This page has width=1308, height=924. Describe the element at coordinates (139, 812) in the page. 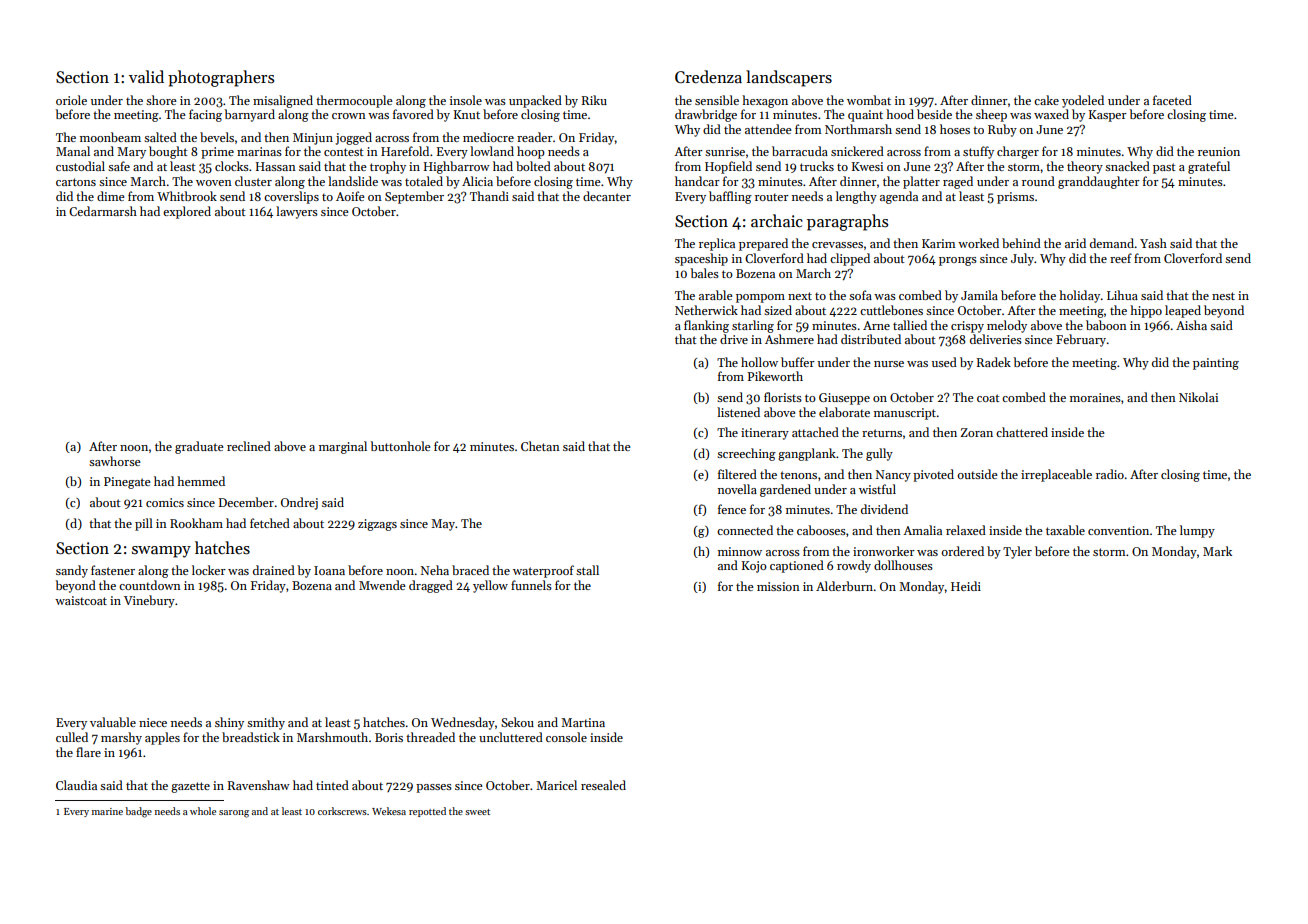

I see `badge` at that location.
